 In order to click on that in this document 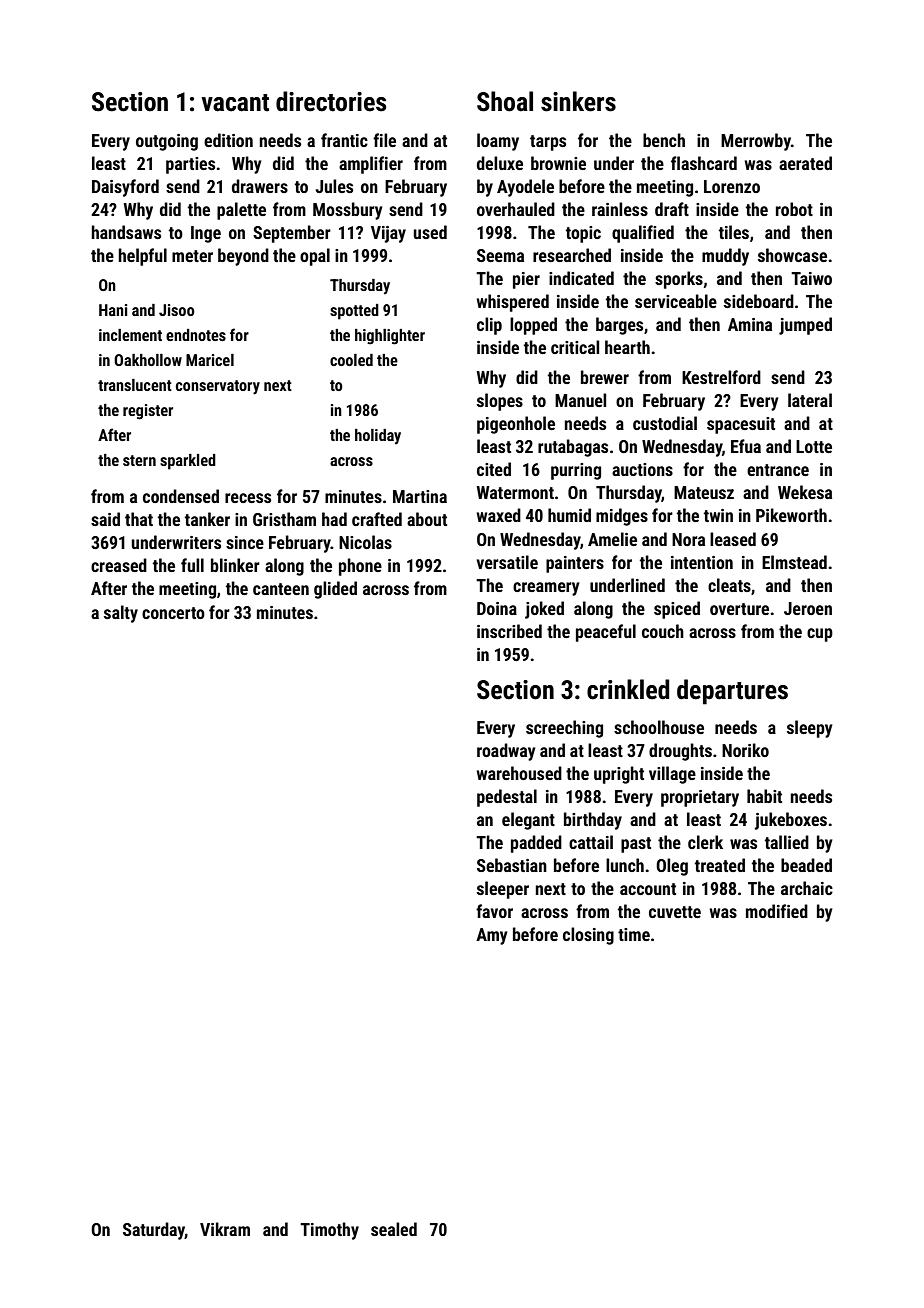, I will do `click(139, 519)`.
